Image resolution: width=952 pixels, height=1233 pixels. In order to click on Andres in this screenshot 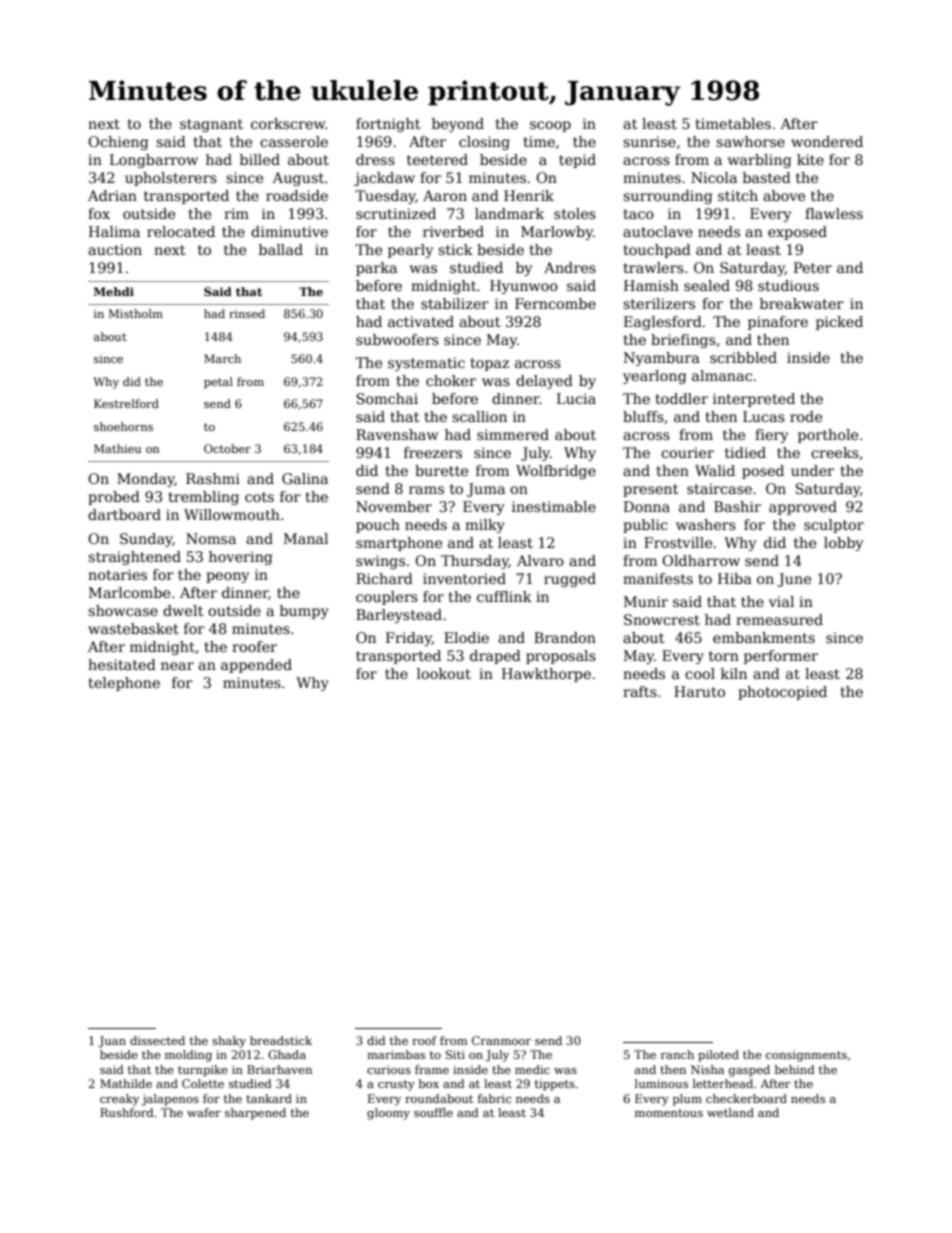, I will do `click(570, 267)`.
